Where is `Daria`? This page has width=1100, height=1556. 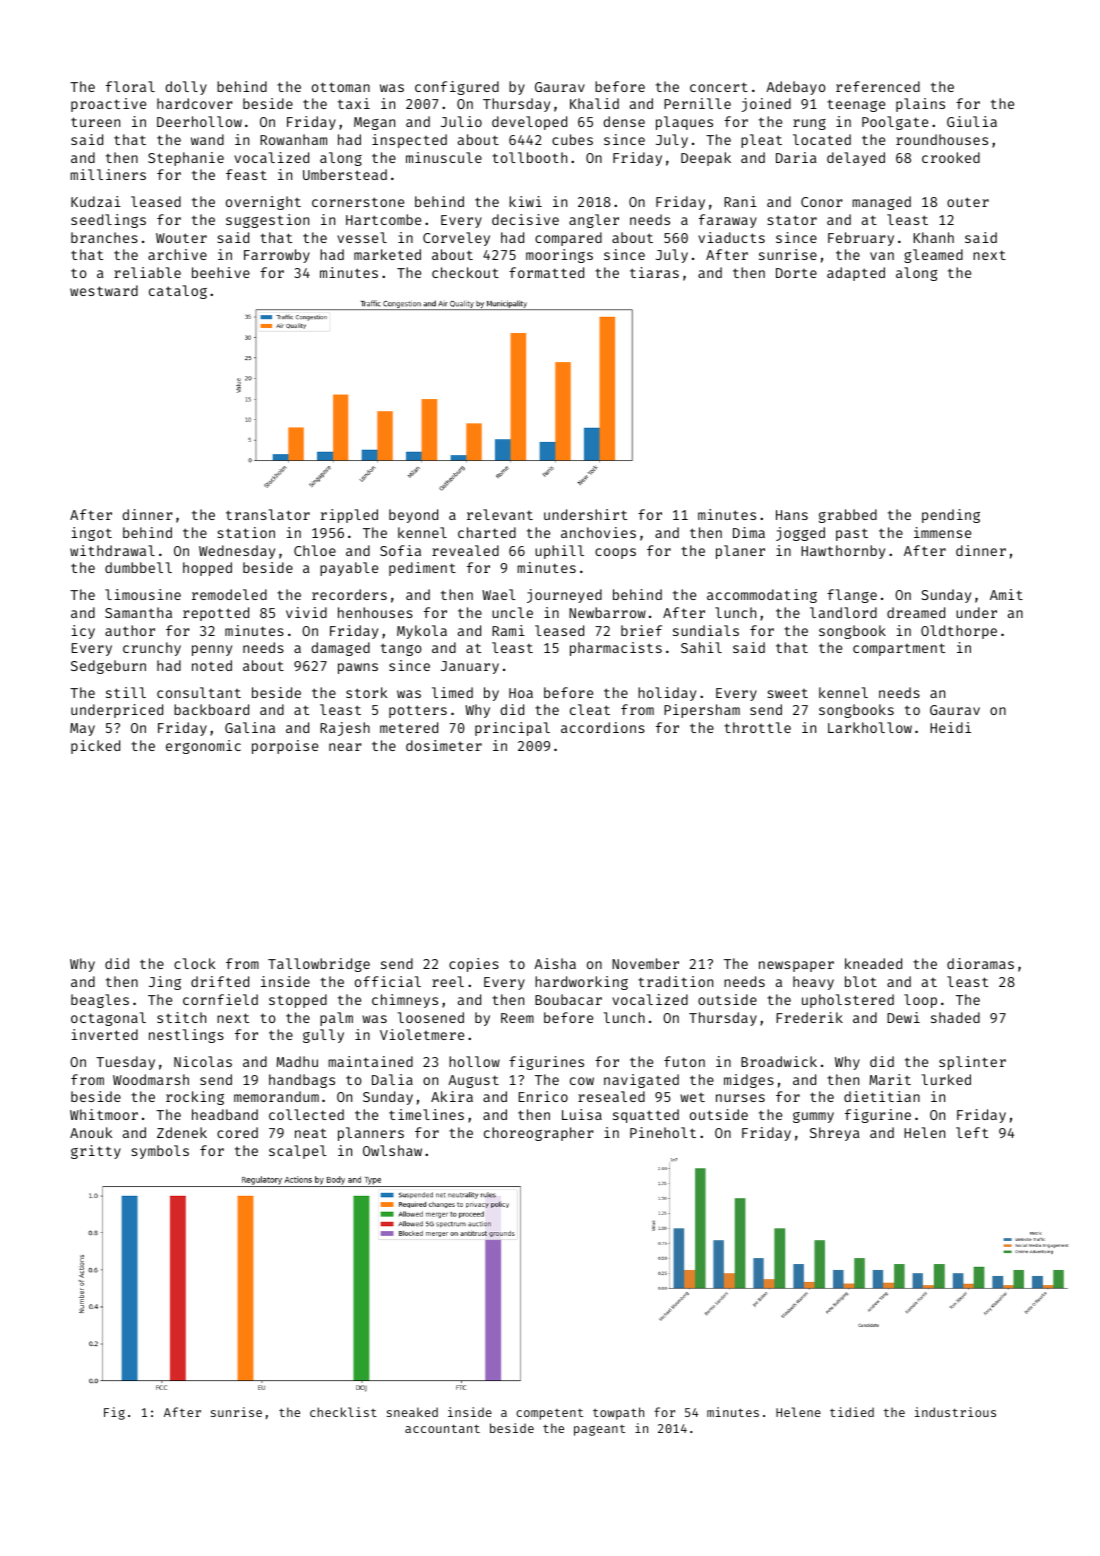
Daria is located at coordinates (796, 157).
